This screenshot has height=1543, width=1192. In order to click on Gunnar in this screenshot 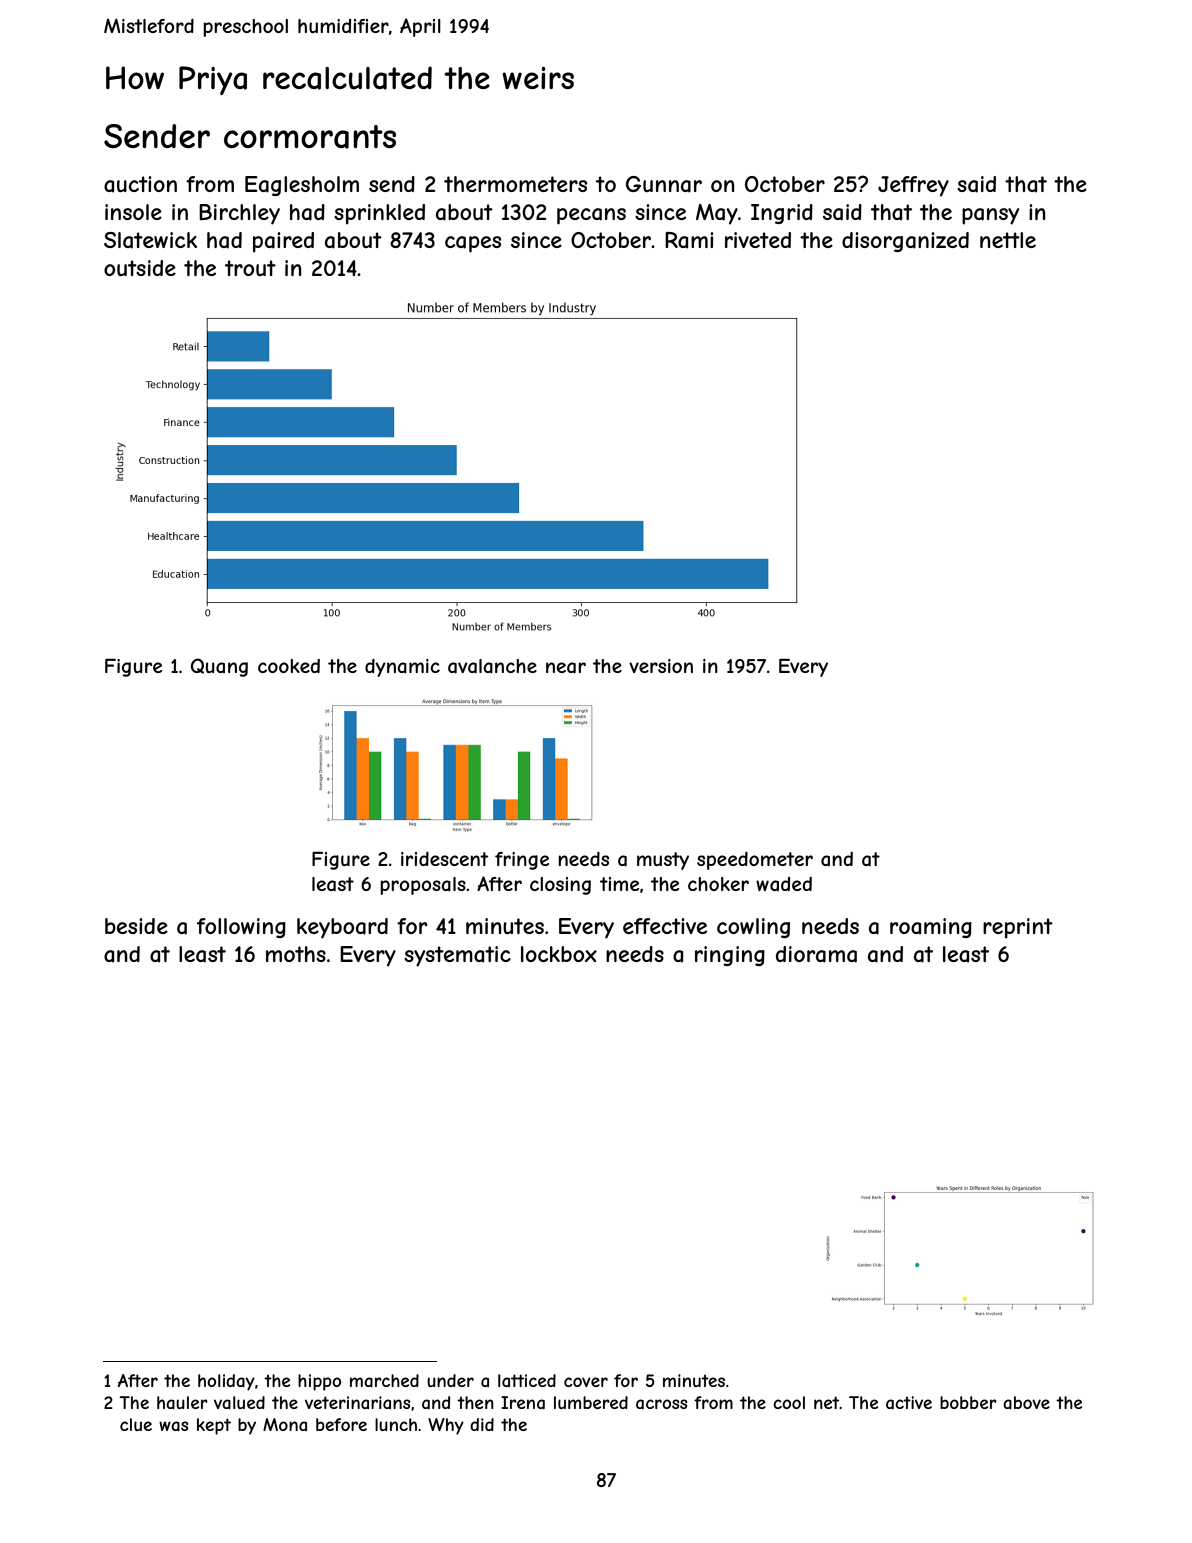, I will do `click(664, 184)`.
